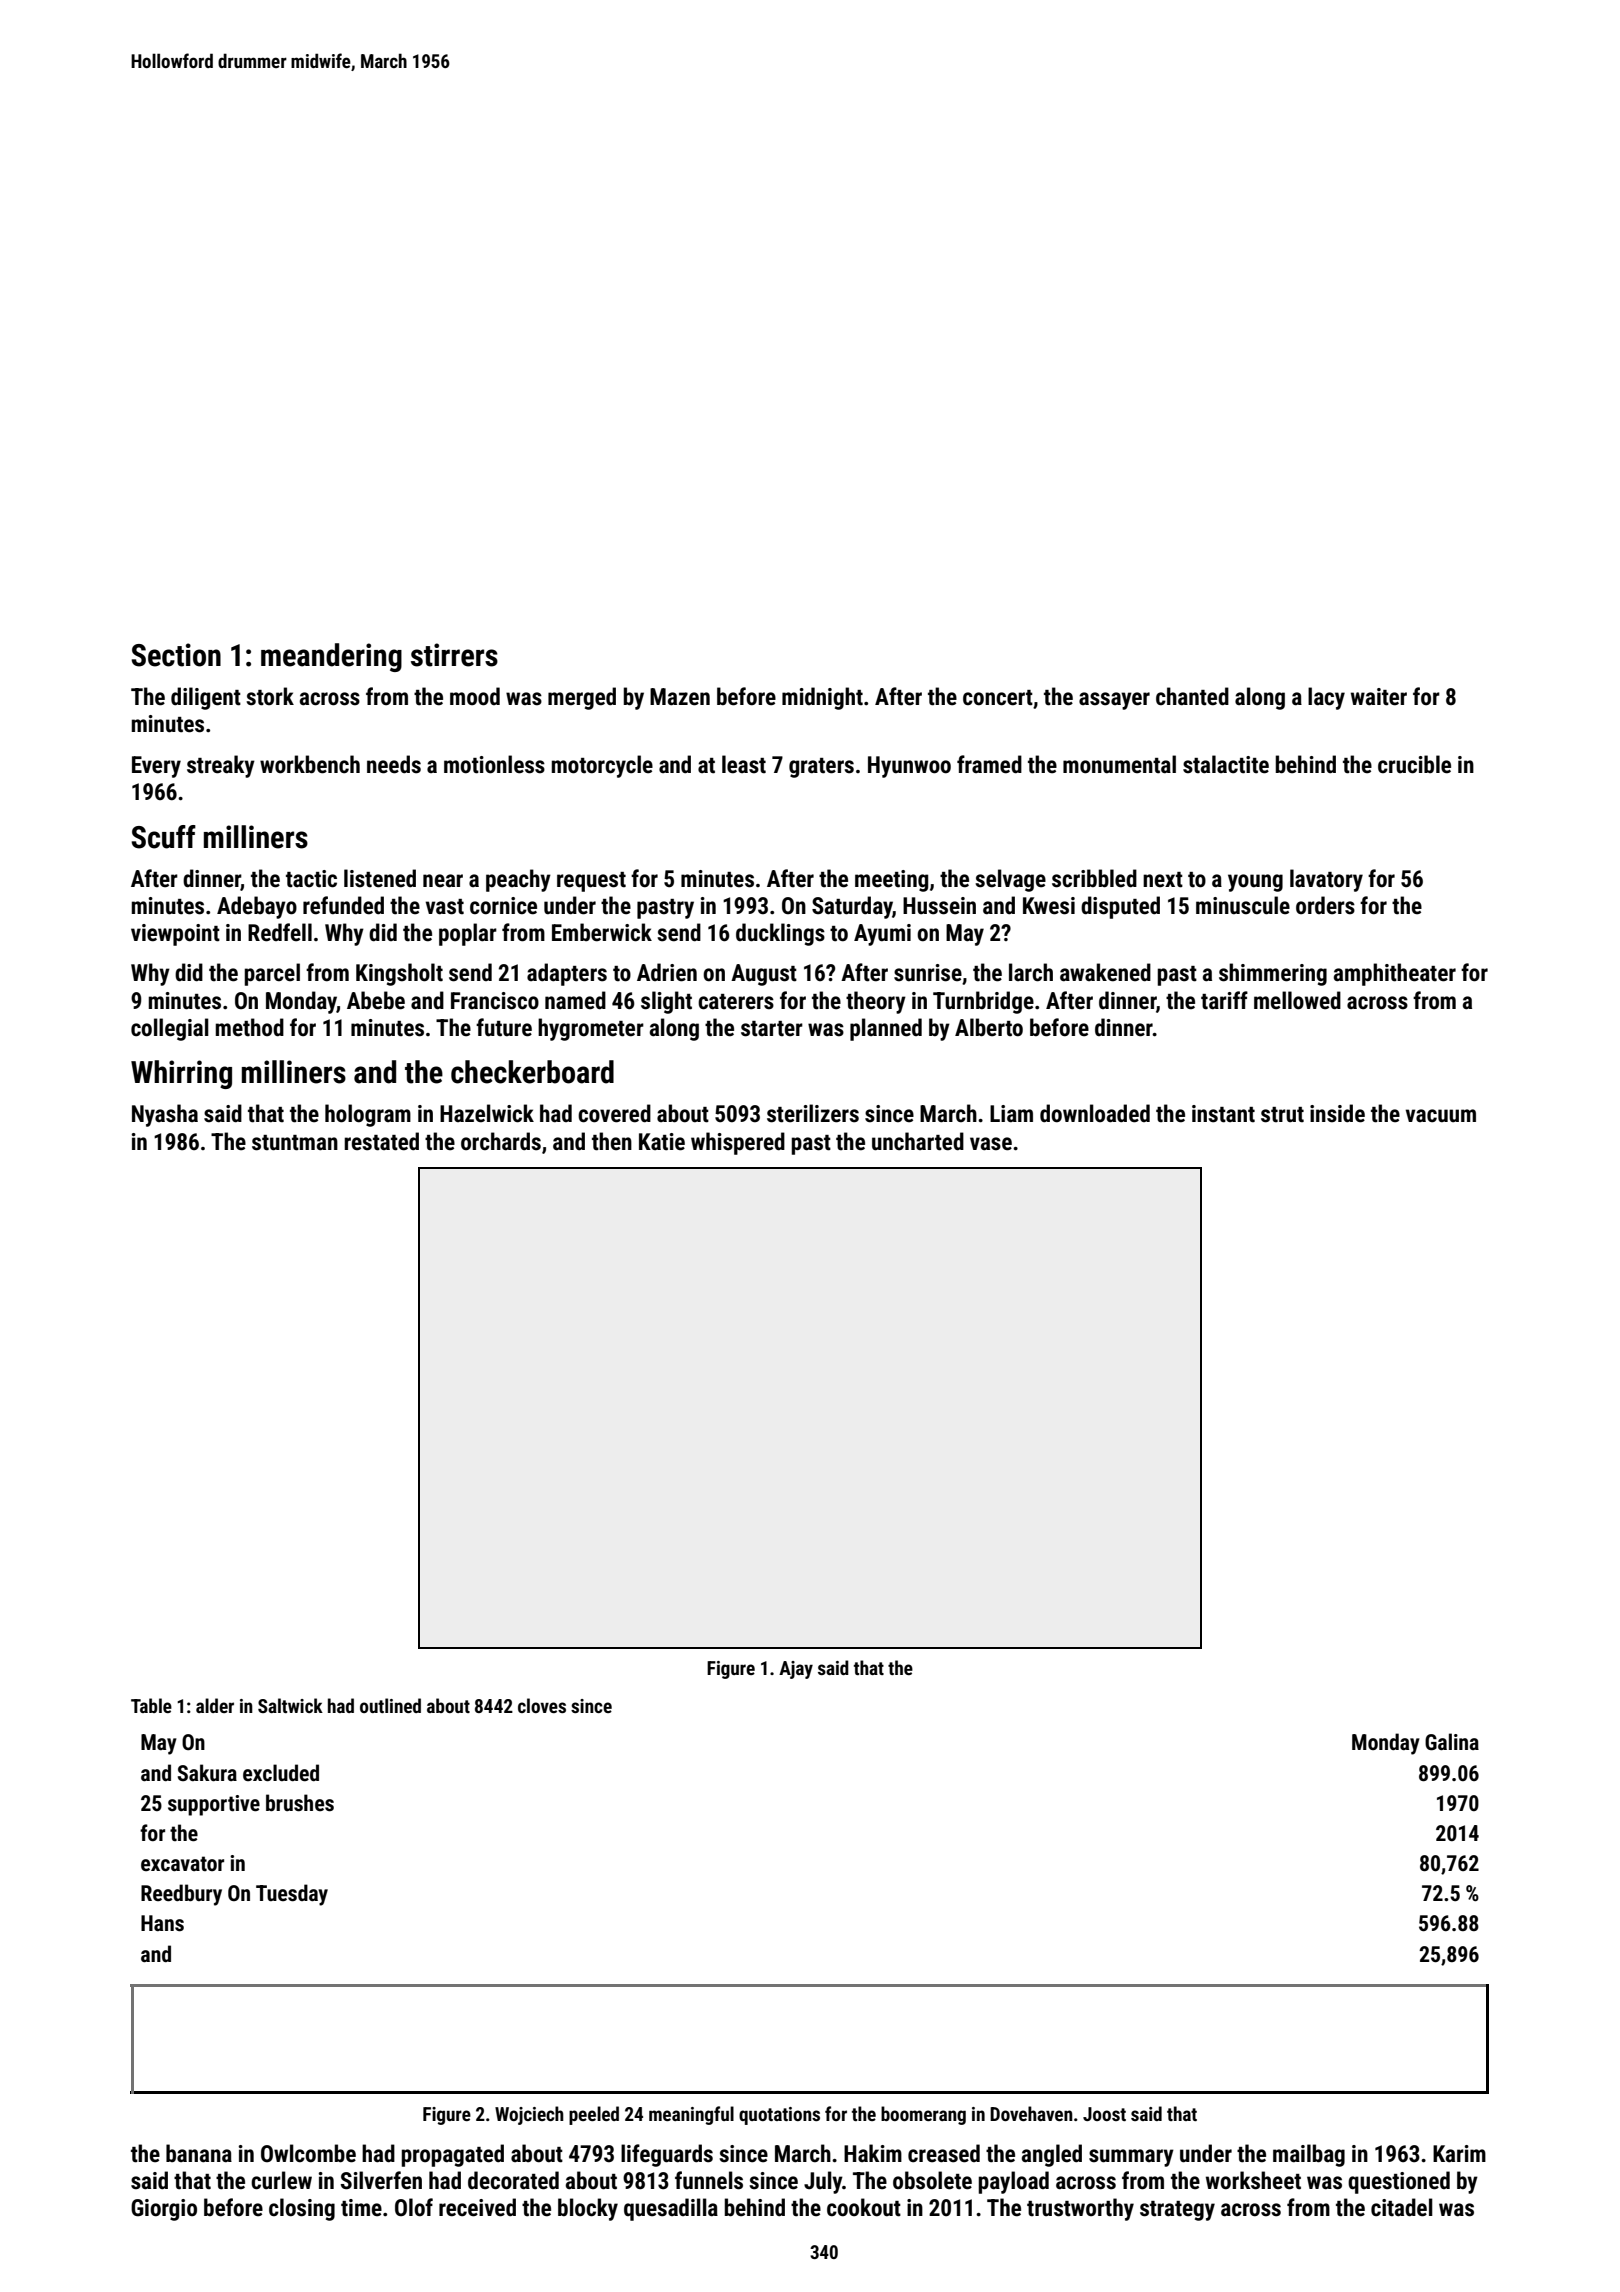 The image size is (1620, 2292). I want to click on strategy, so click(1177, 2211).
